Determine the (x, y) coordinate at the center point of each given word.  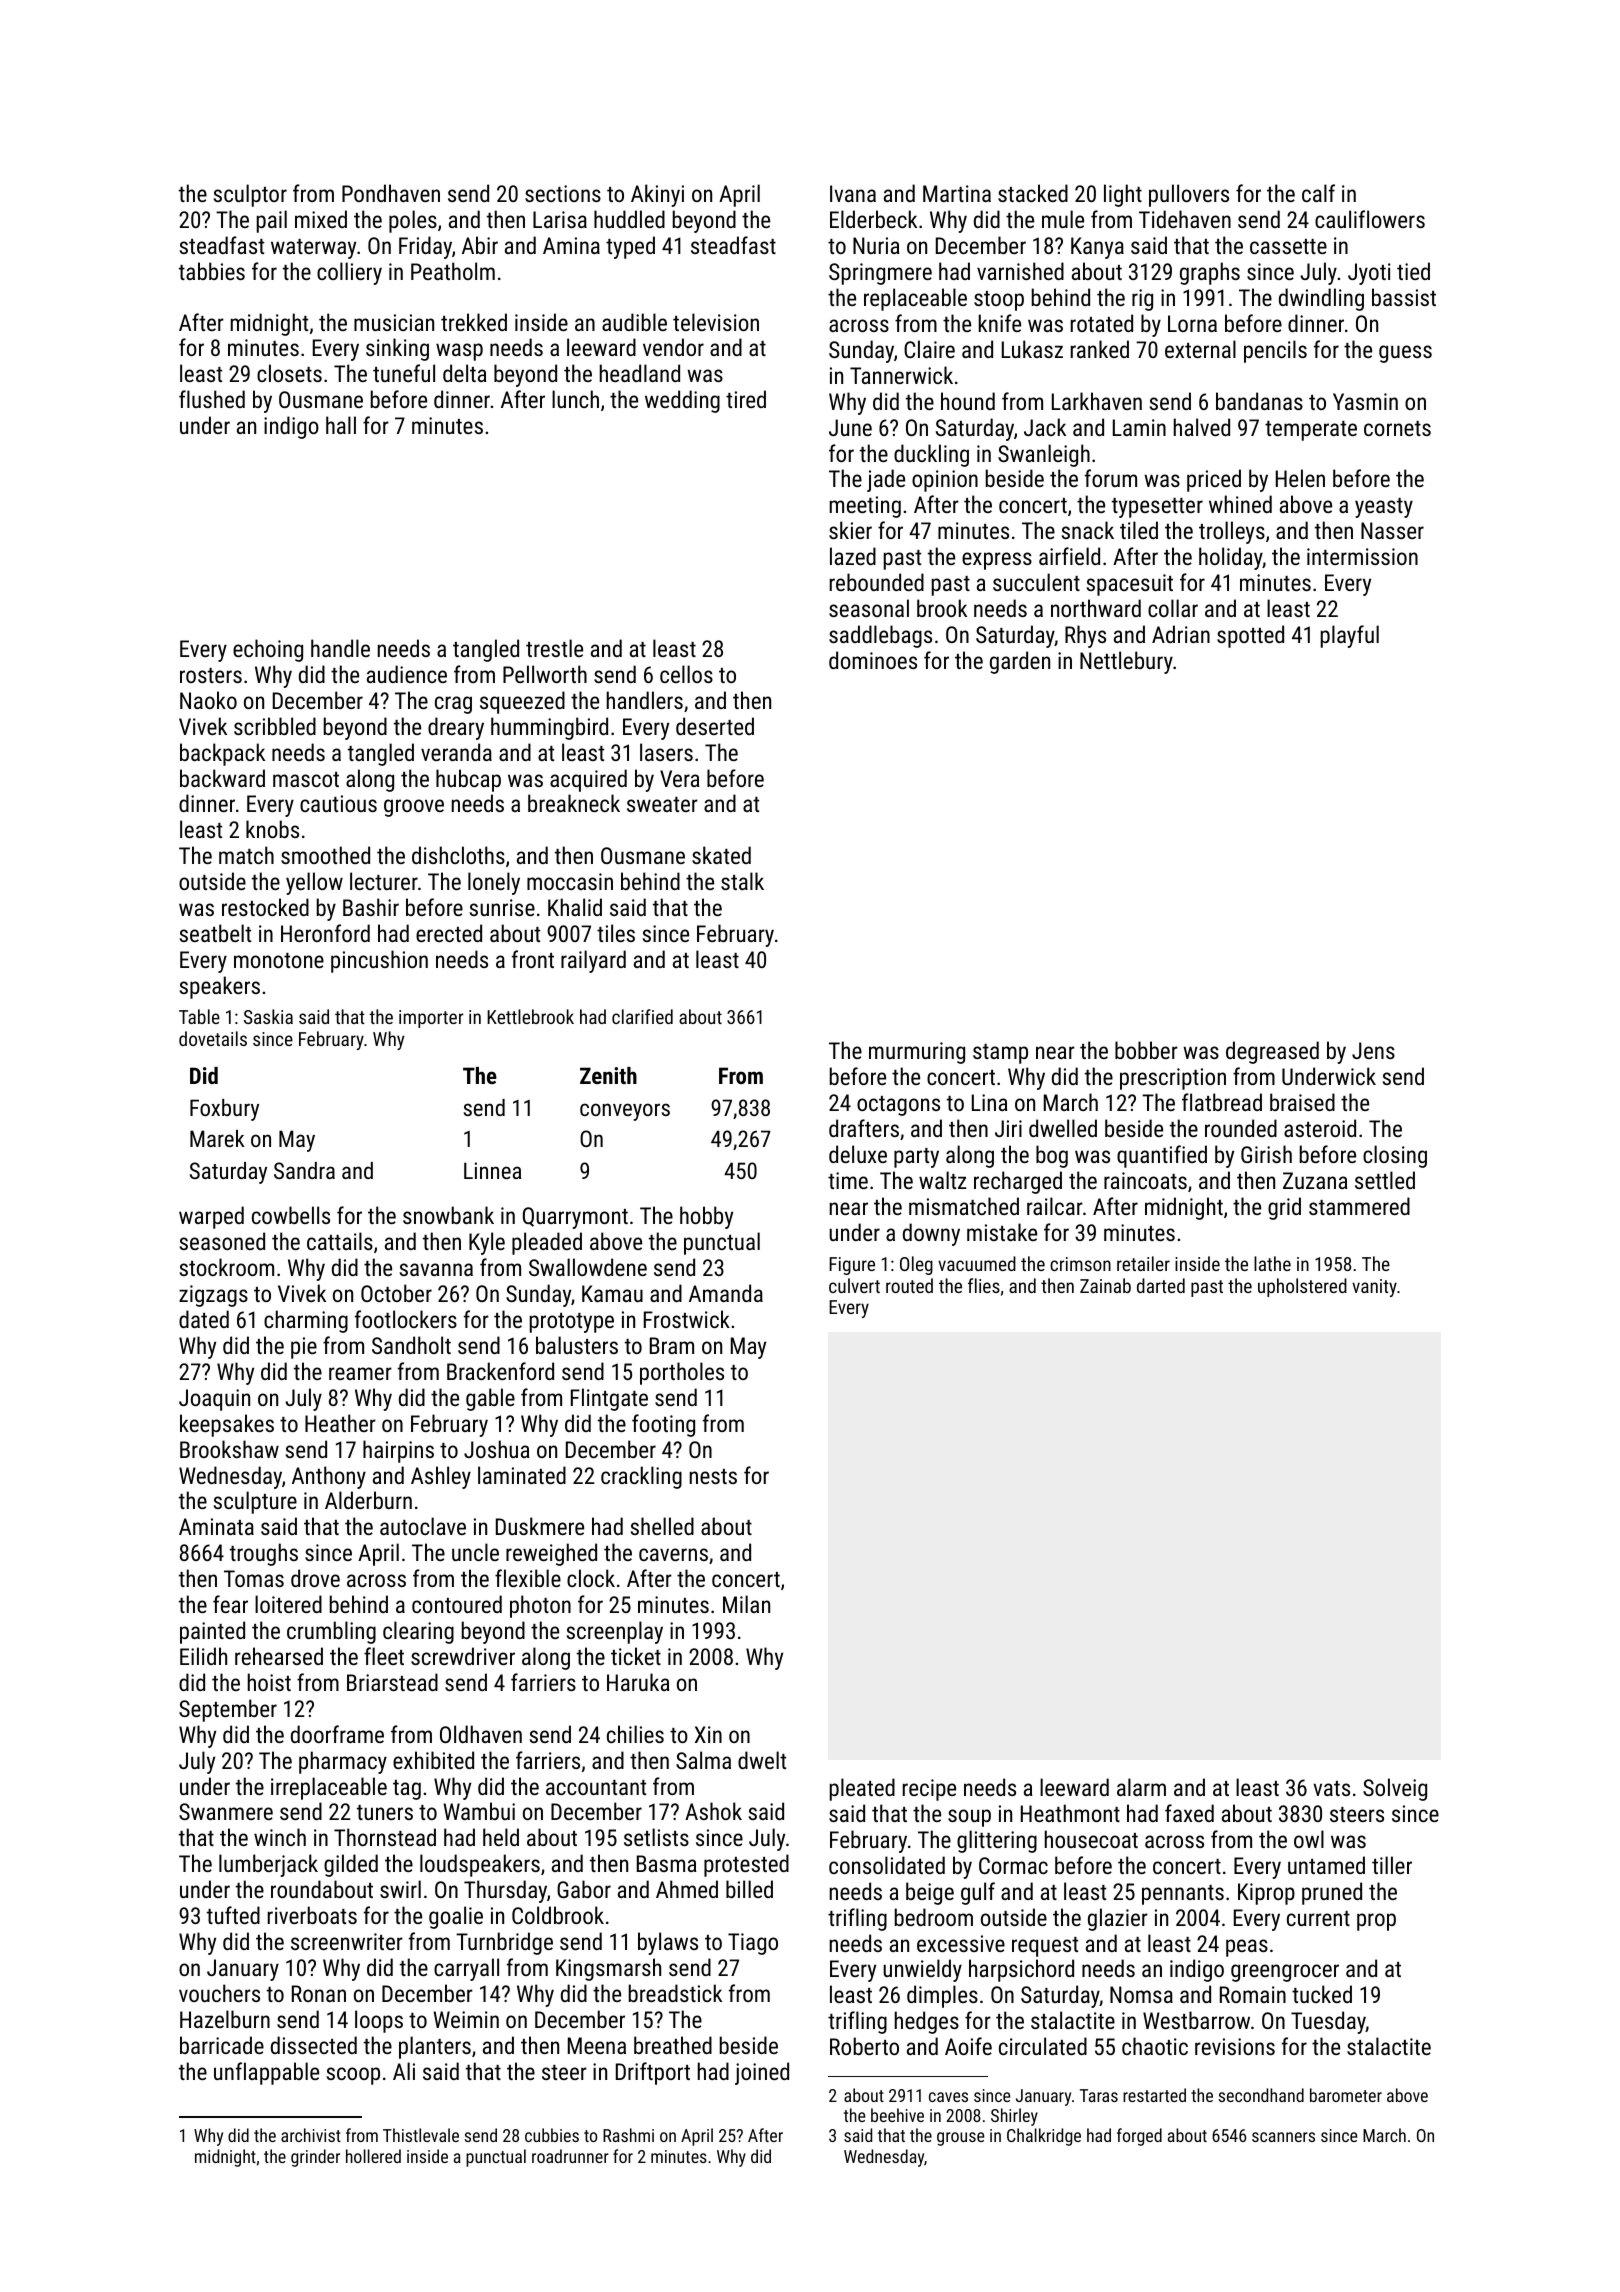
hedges (927, 2022)
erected (449, 933)
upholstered (1302, 1287)
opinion (945, 481)
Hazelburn (225, 2019)
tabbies (212, 271)
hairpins (398, 1451)
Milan (746, 1604)
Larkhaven (1097, 401)
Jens (1373, 1050)
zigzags (213, 1296)
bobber (1146, 1050)
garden (1020, 662)
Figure (852, 1266)
